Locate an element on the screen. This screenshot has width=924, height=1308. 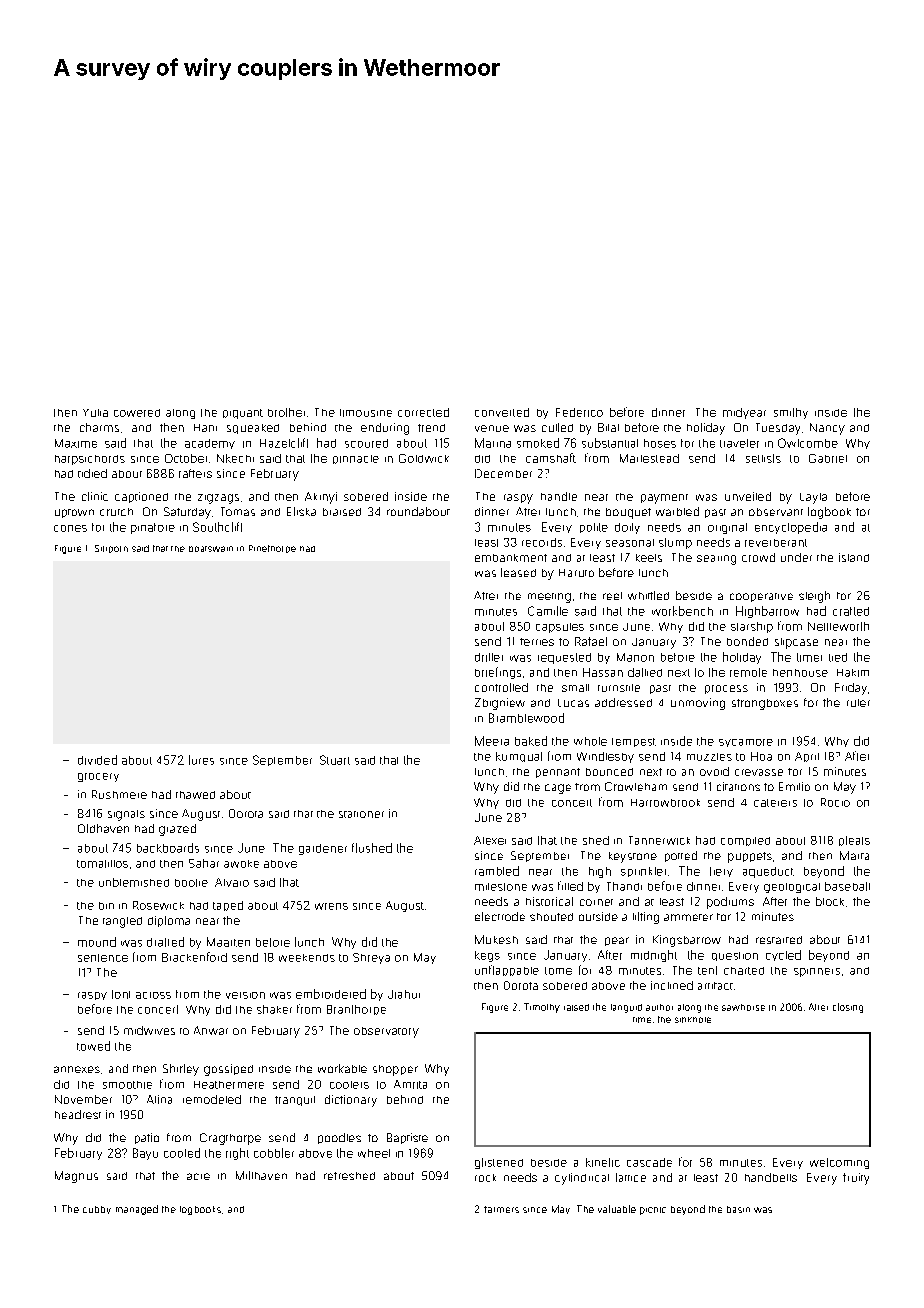
December is located at coordinates (503, 473).
